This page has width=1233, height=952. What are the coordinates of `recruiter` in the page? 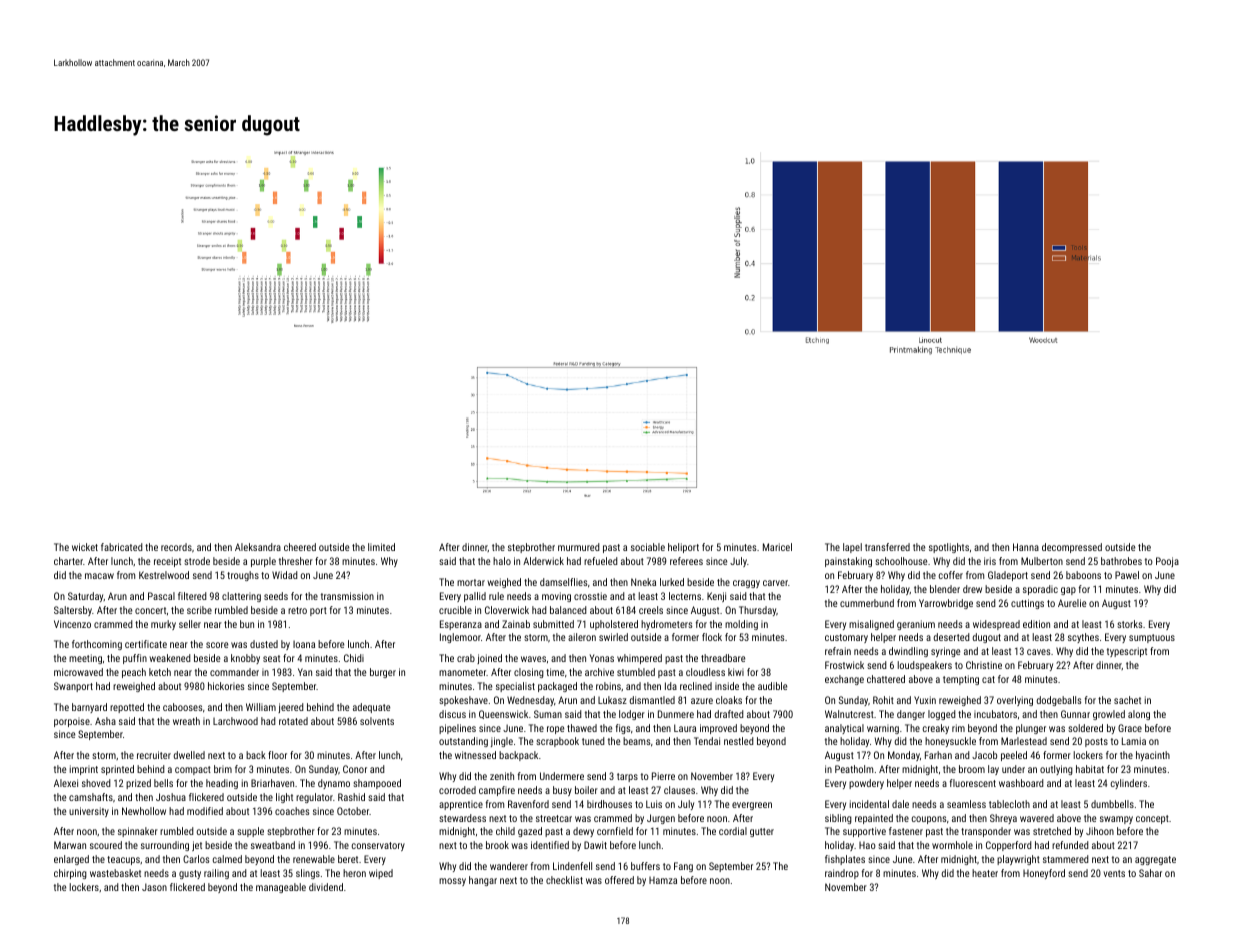 It's located at (154, 755).
